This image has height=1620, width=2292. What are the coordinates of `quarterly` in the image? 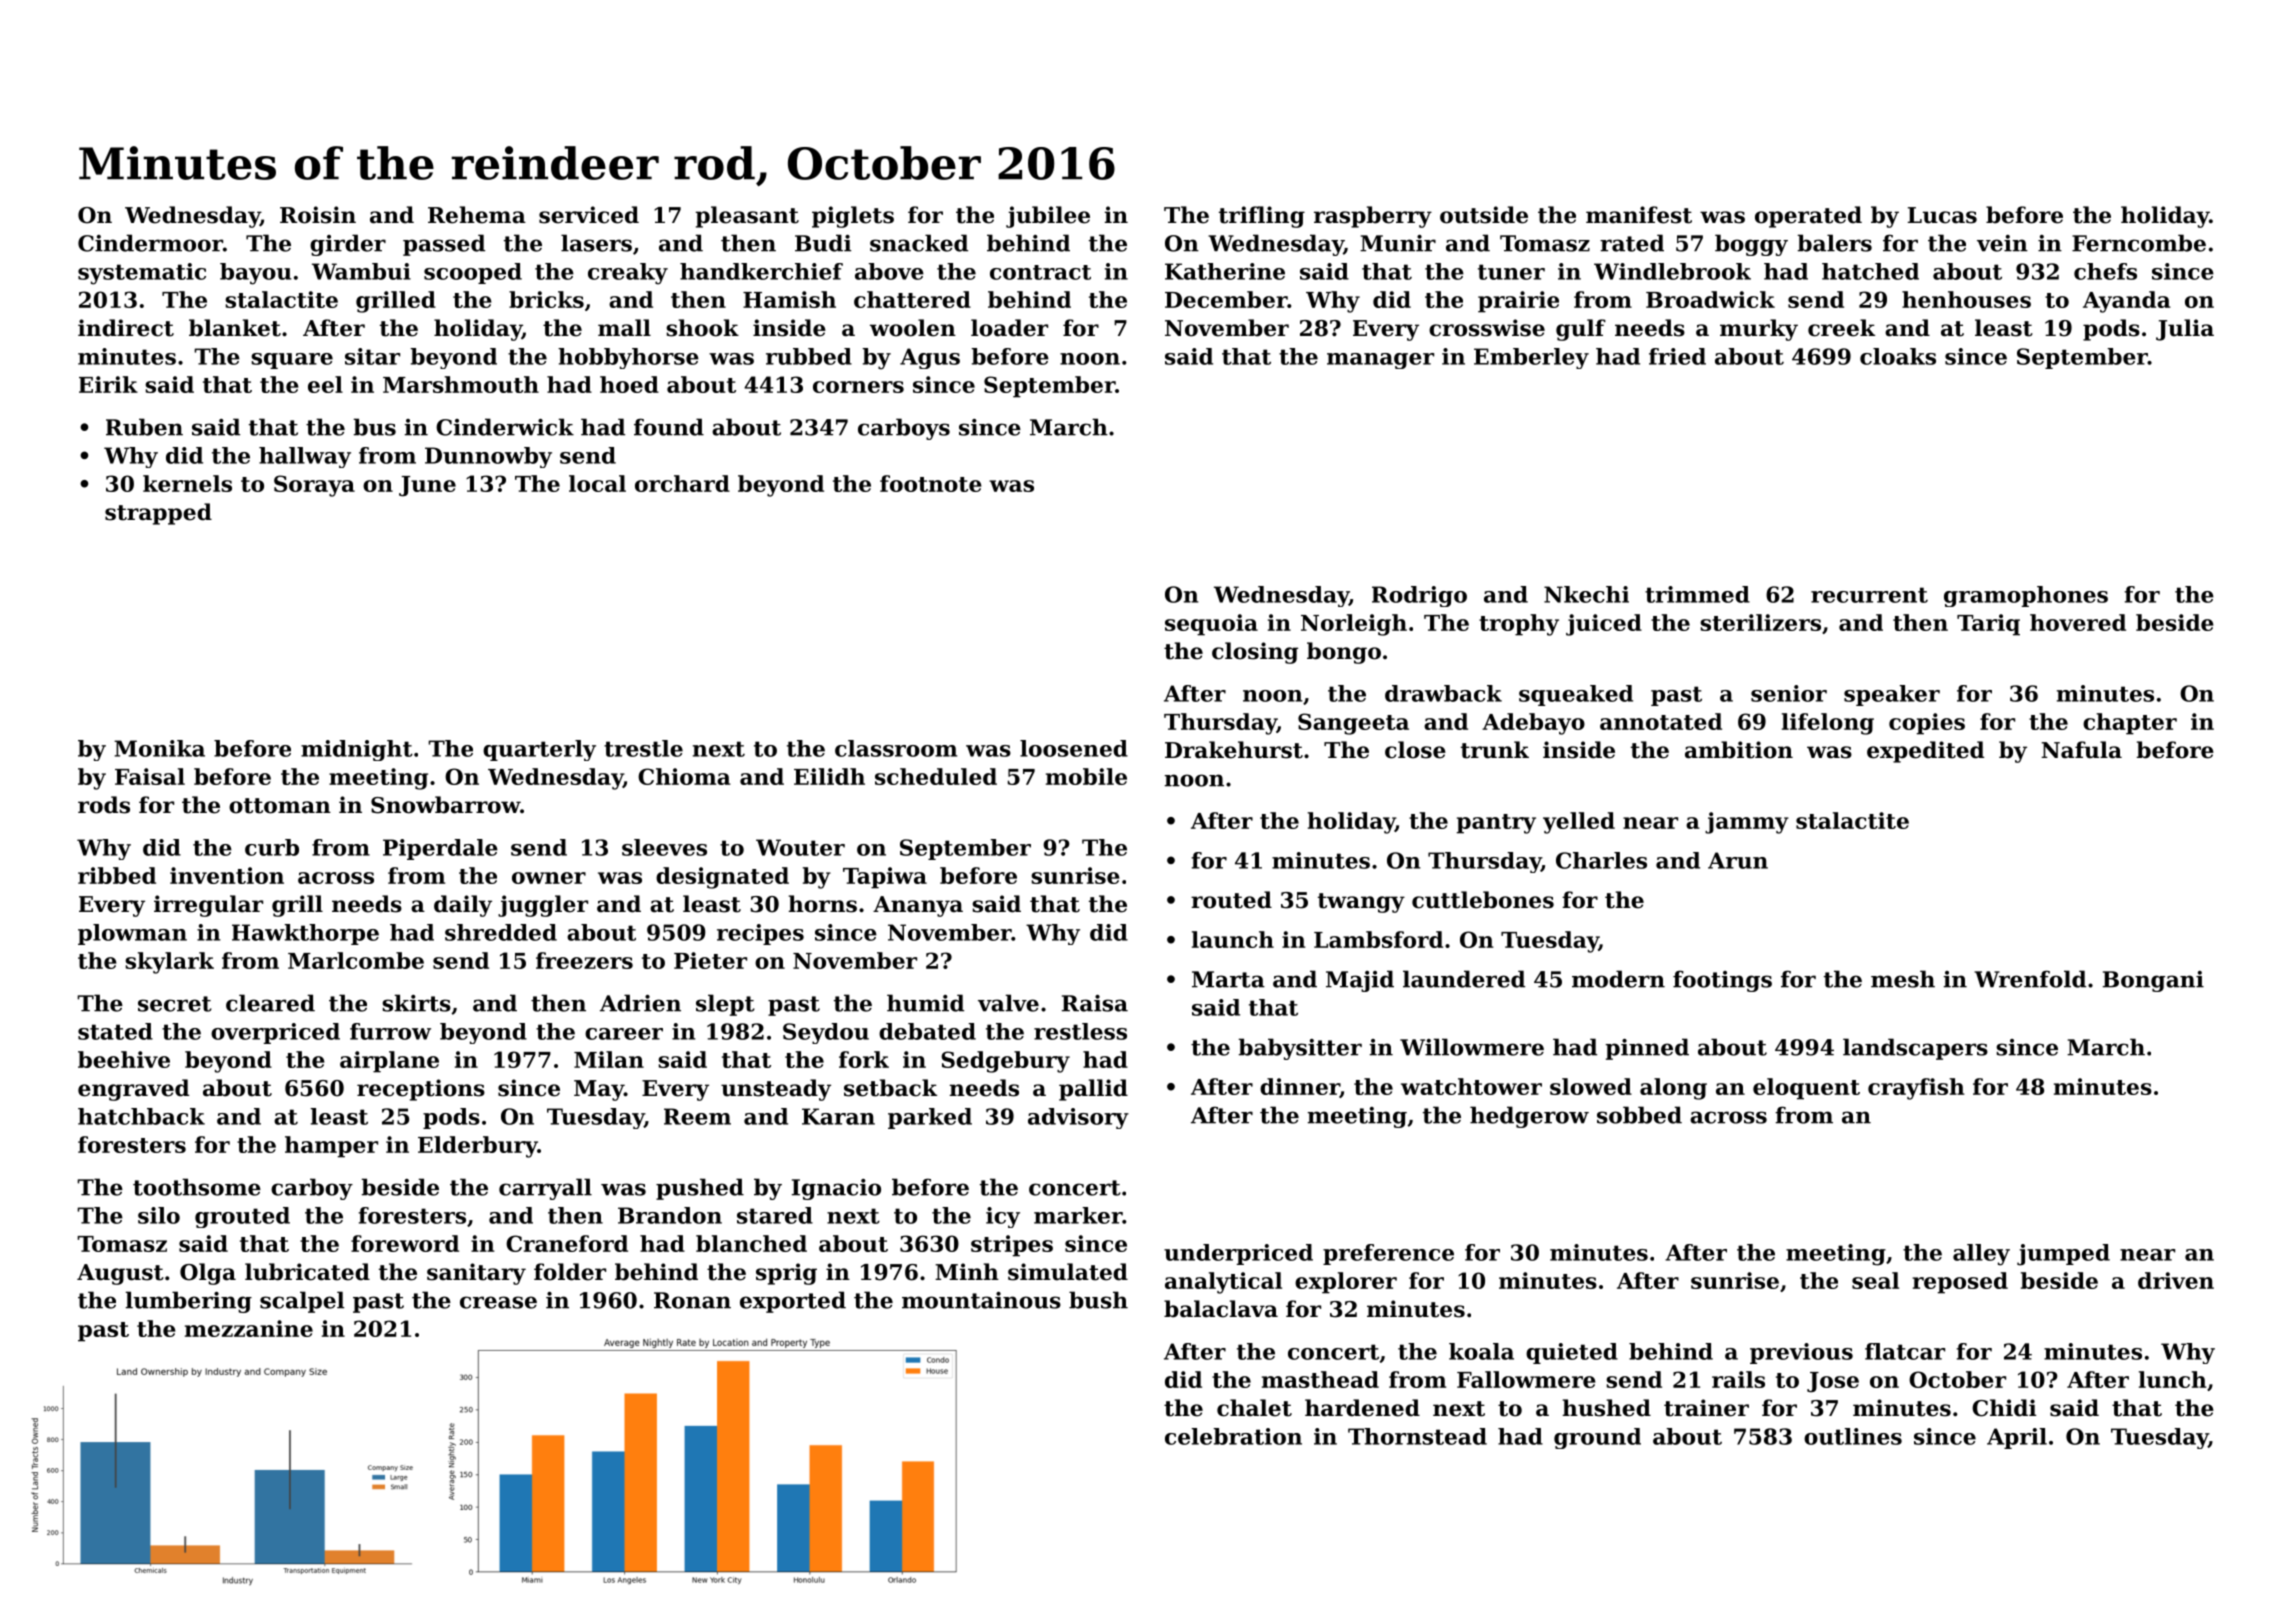 It's located at (539, 750).
